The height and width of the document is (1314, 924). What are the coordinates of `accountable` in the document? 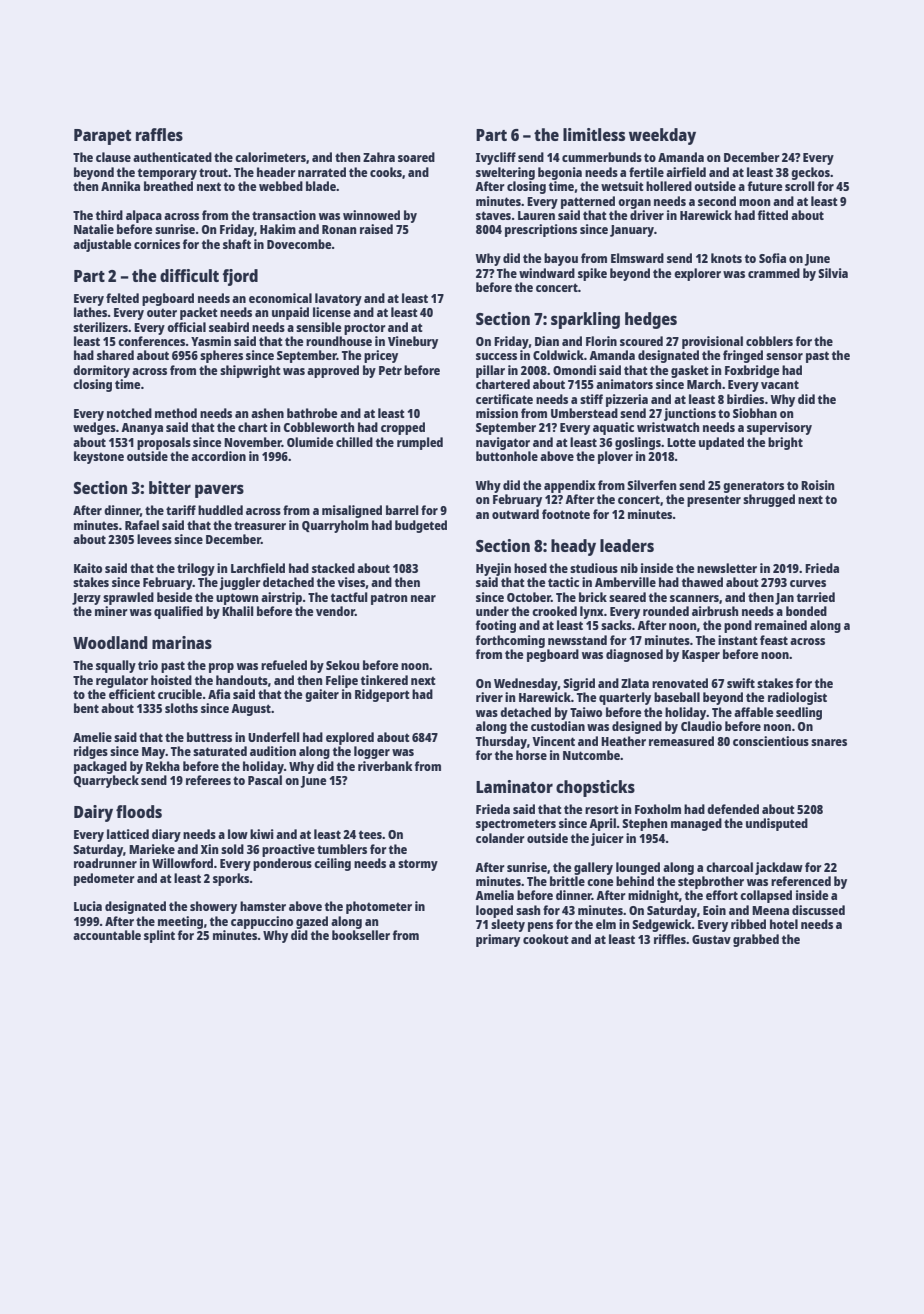 It's located at (107, 935).
